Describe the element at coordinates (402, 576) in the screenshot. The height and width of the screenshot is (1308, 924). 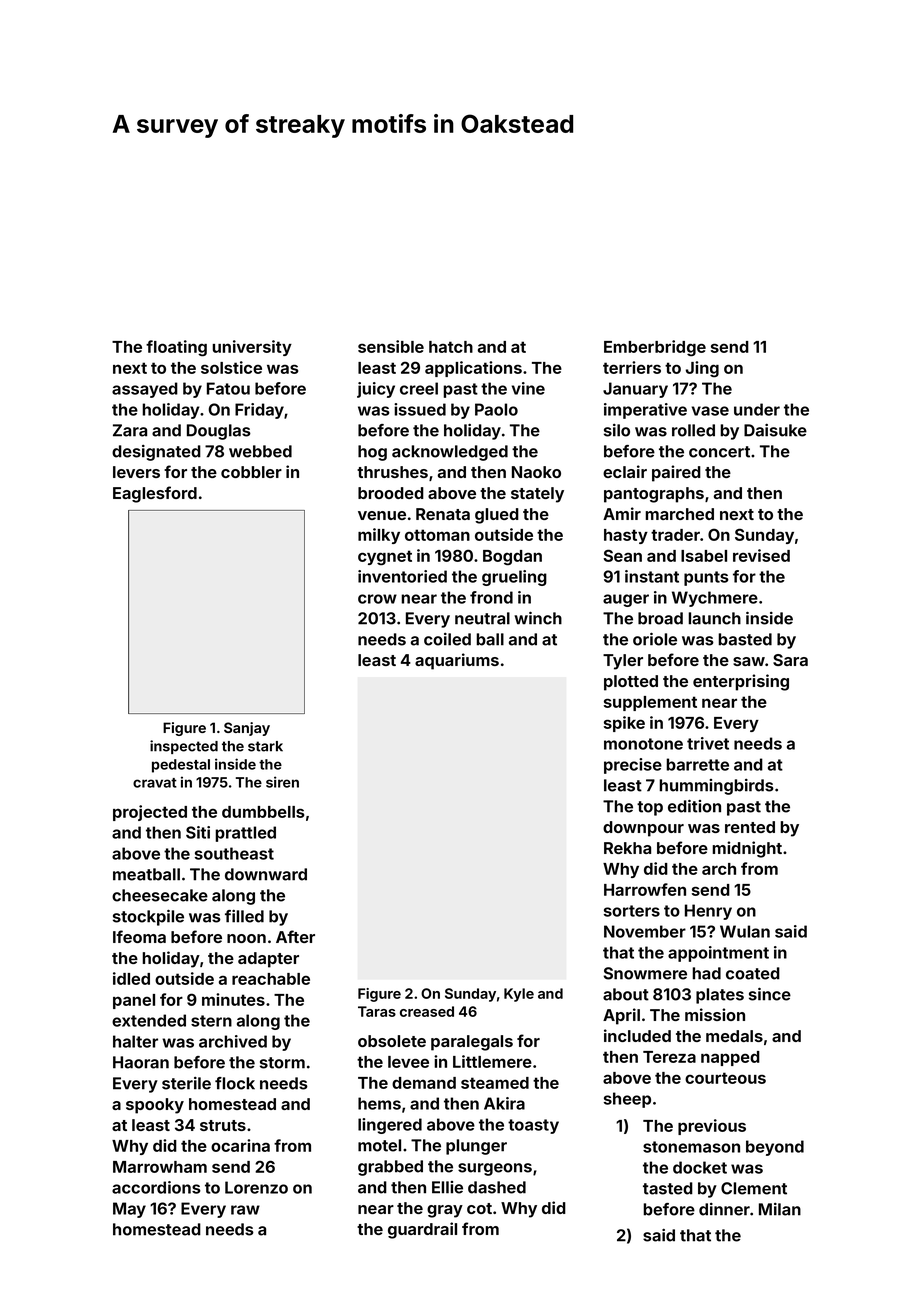
I see `inventoried` at that location.
